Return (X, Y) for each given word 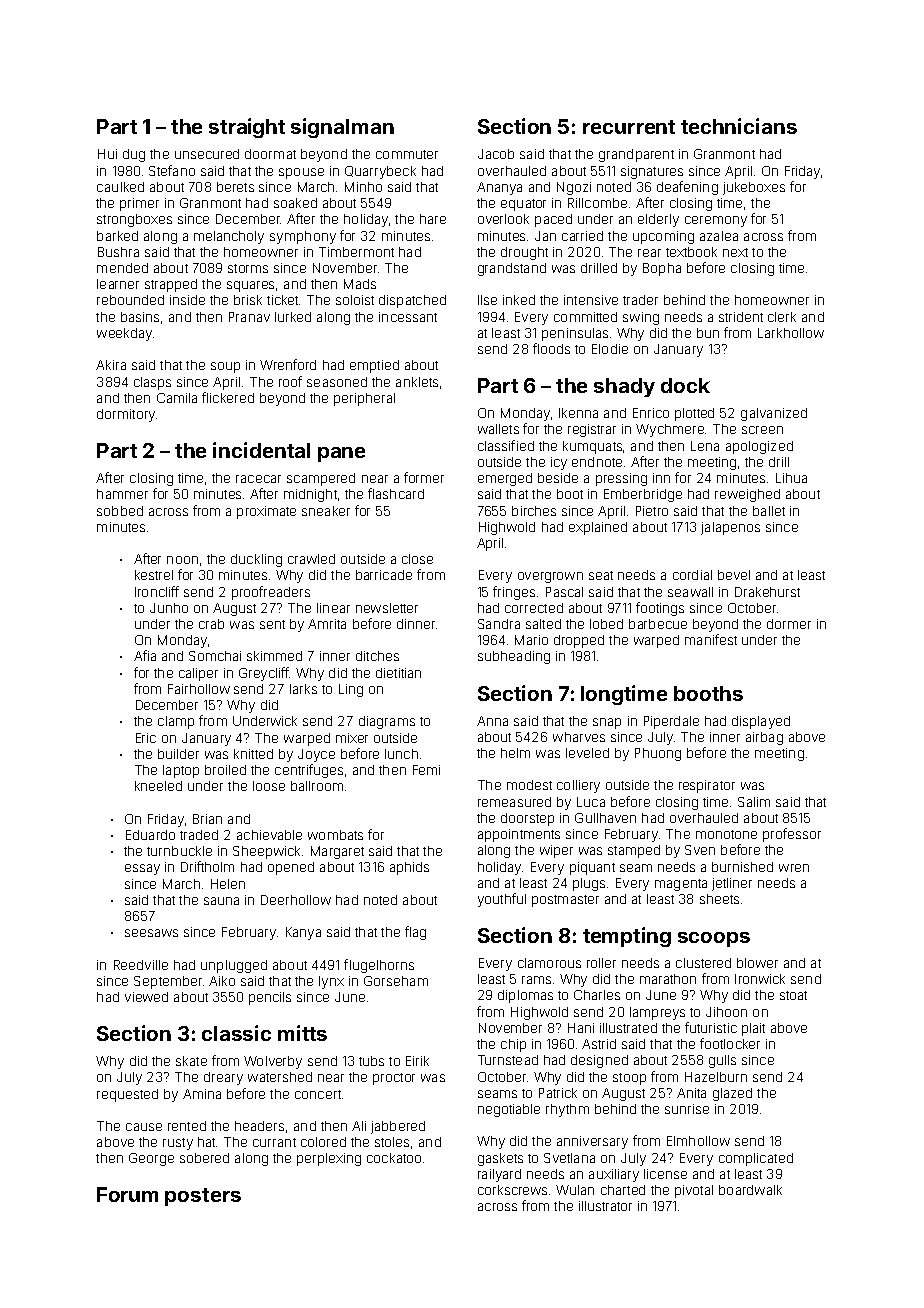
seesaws (151, 933)
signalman (342, 128)
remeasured (514, 802)
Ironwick (760, 979)
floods (551, 348)
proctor (394, 1079)
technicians (739, 126)
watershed (280, 1077)
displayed (761, 722)
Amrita (327, 624)
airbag (764, 738)
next (735, 252)
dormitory (126, 415)
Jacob (496, 154)
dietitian (398, 673)
